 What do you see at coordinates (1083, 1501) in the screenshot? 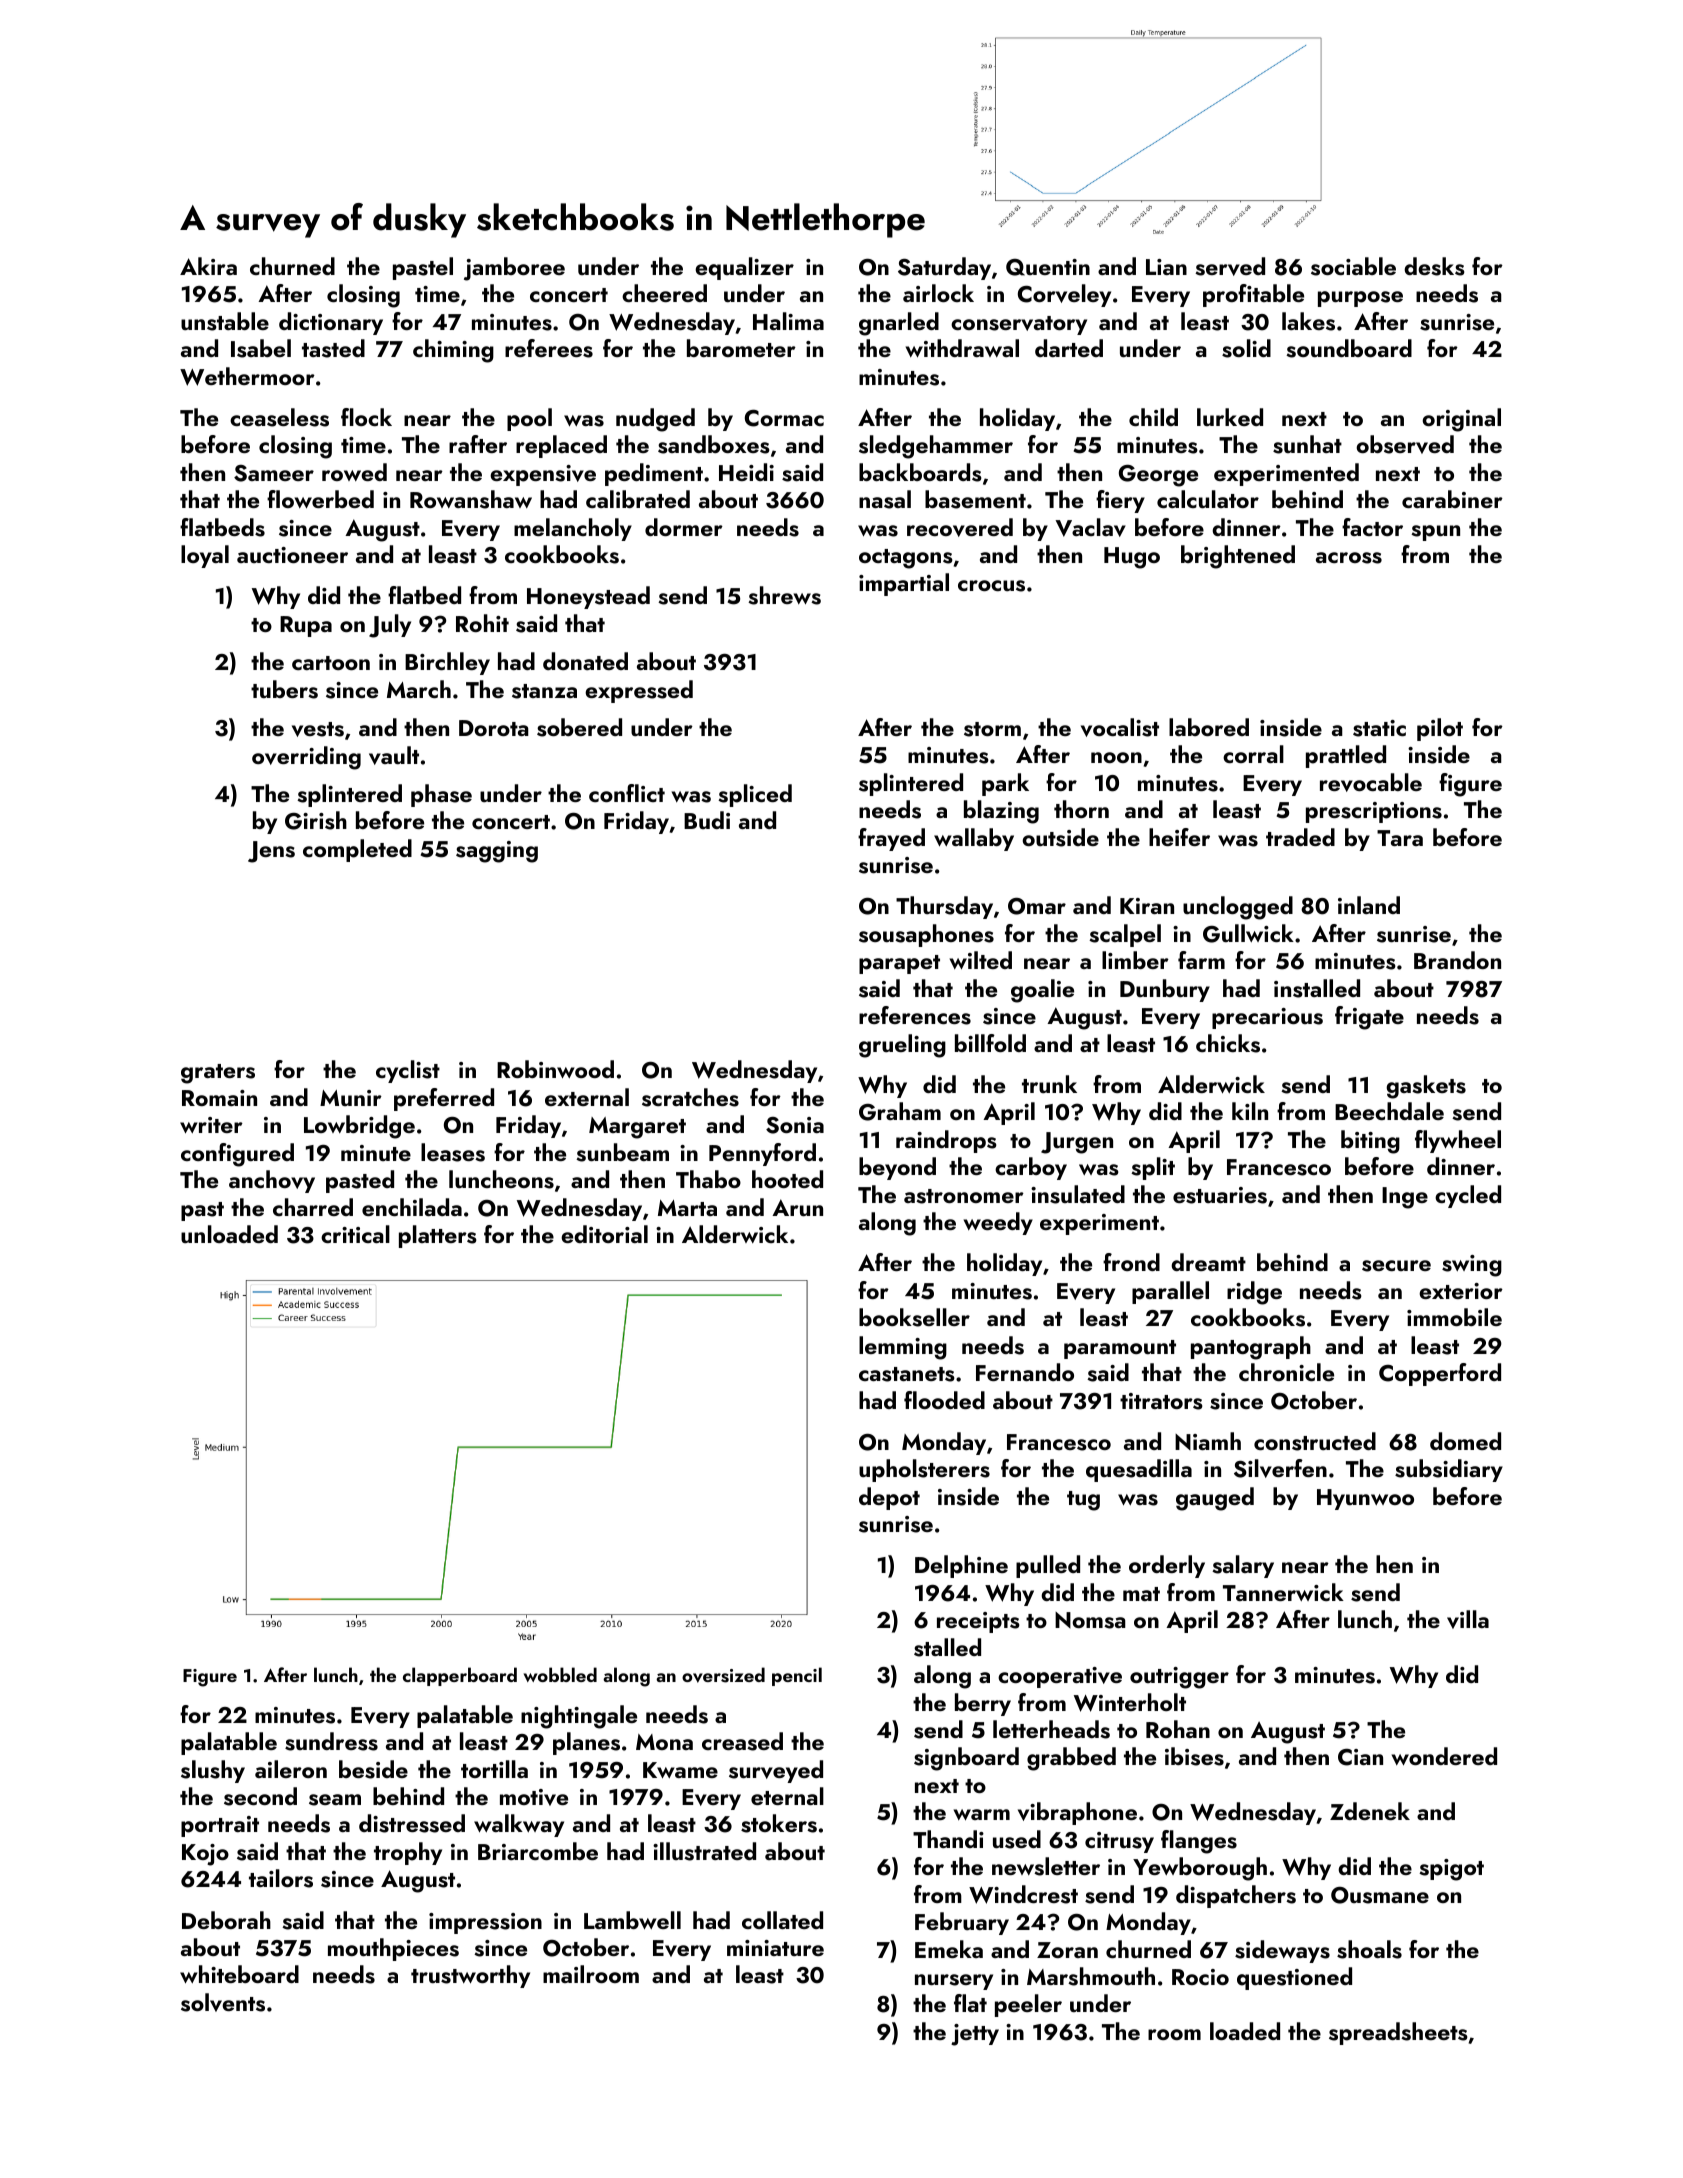
I see `tug` at bounding box center [1083, 1501].
